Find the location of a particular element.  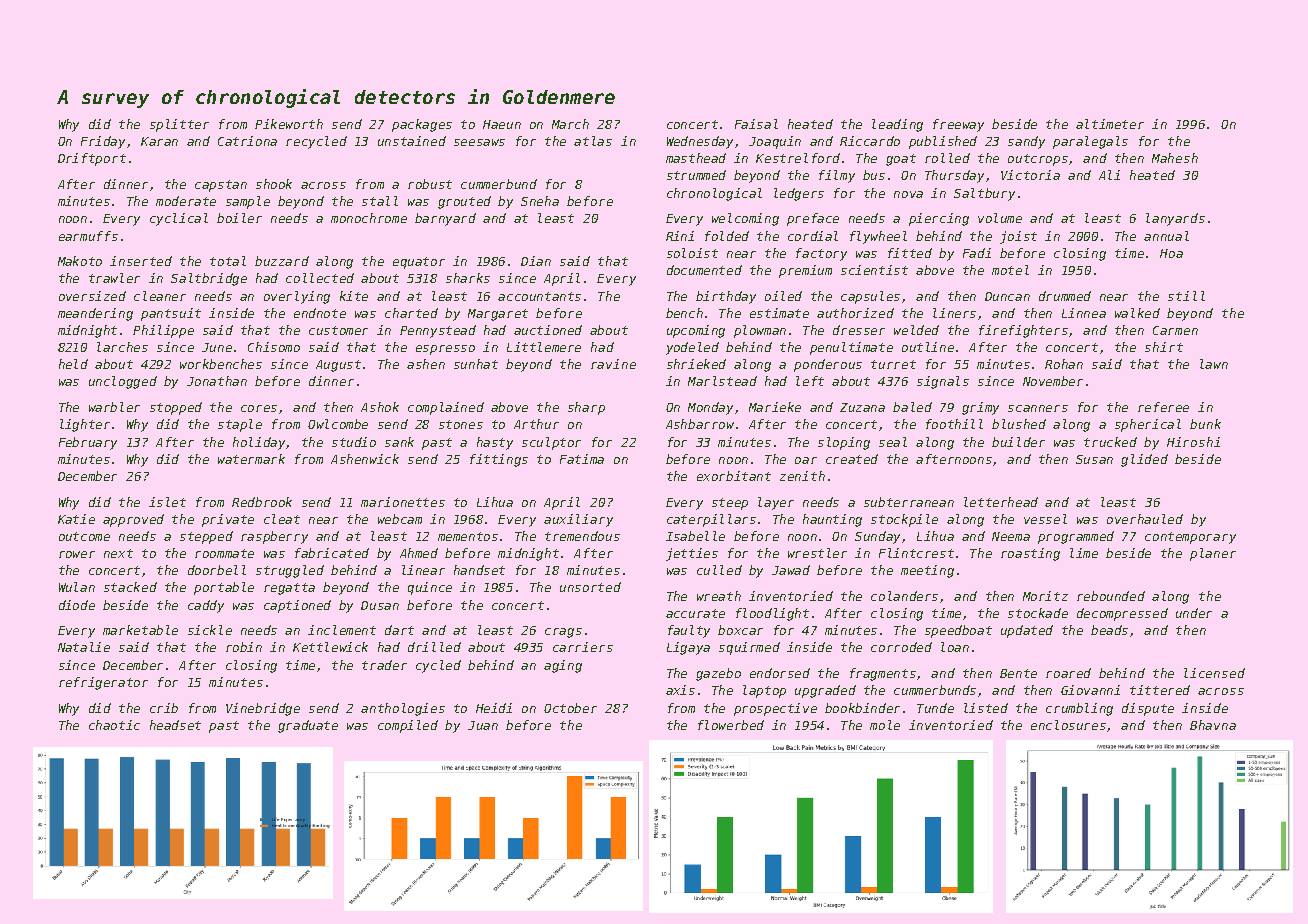

freeway is located at coordinates (958, 125).
